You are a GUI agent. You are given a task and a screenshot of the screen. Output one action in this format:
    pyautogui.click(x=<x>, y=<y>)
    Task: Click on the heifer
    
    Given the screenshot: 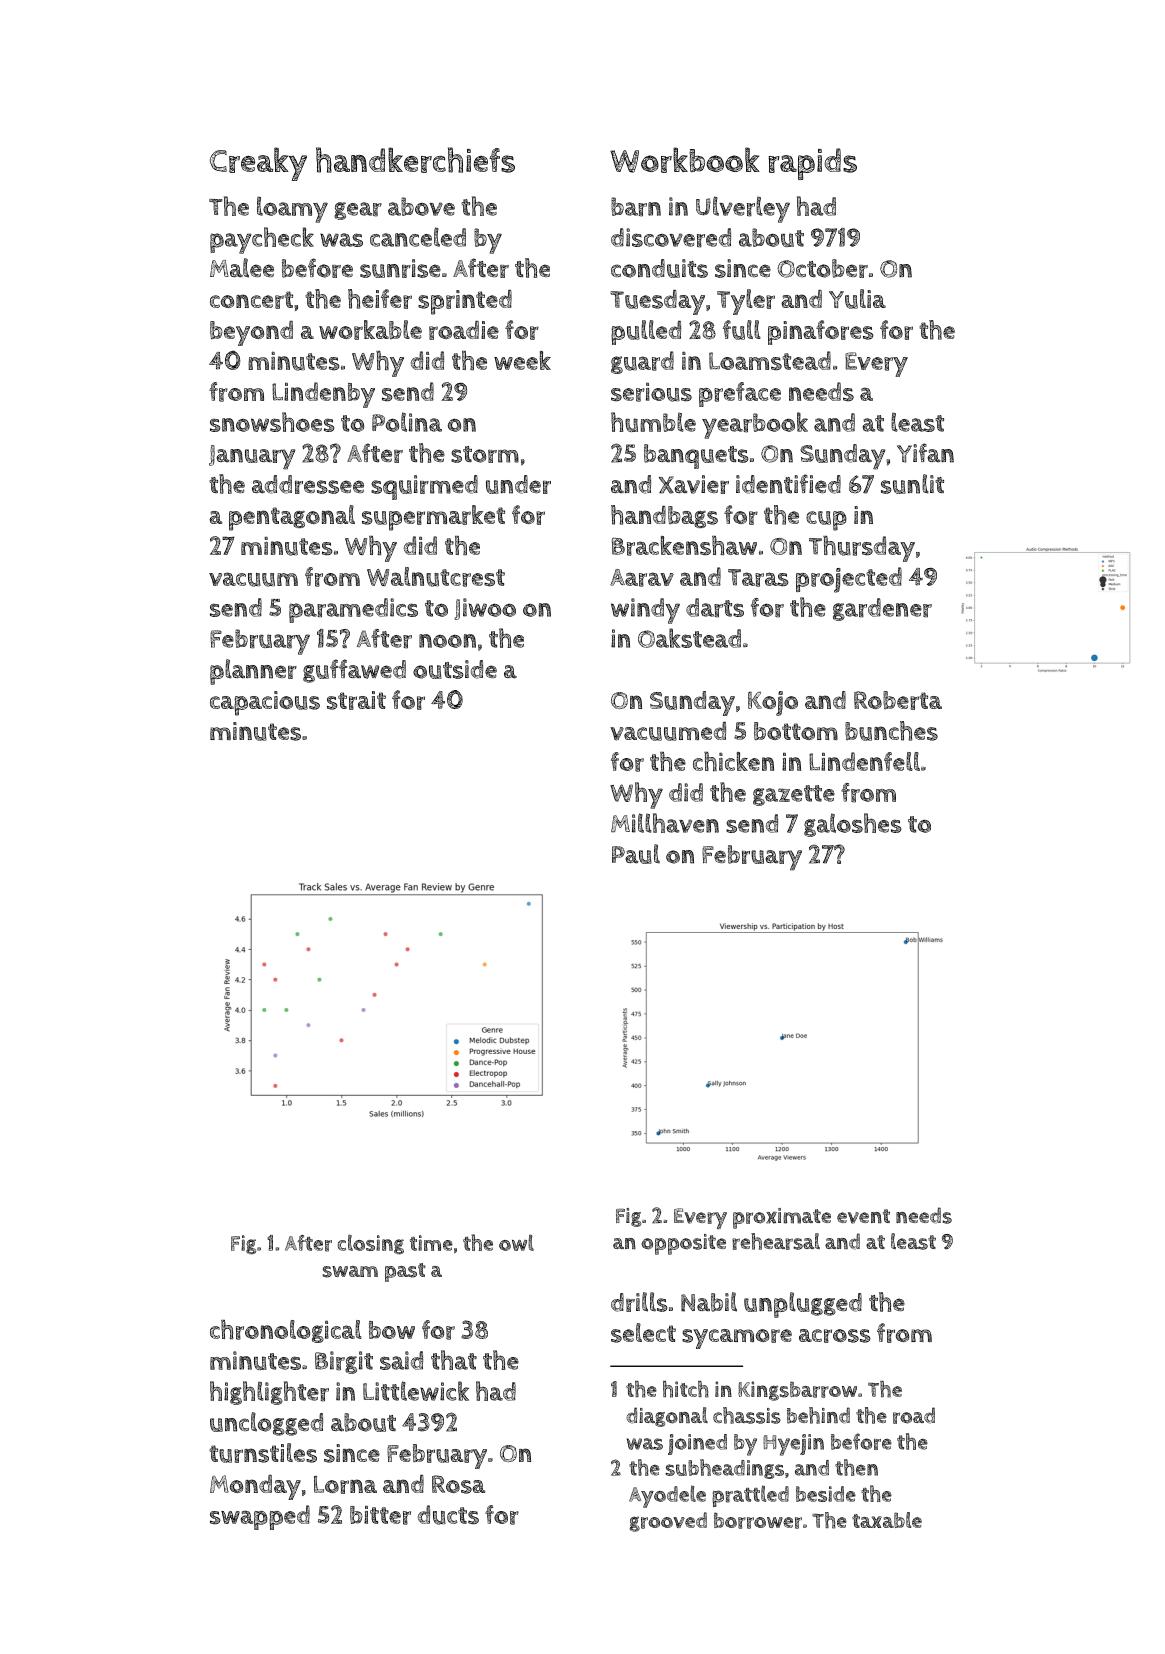 What is the action you would take?
    pyautogui.click(x=380, y=299)
